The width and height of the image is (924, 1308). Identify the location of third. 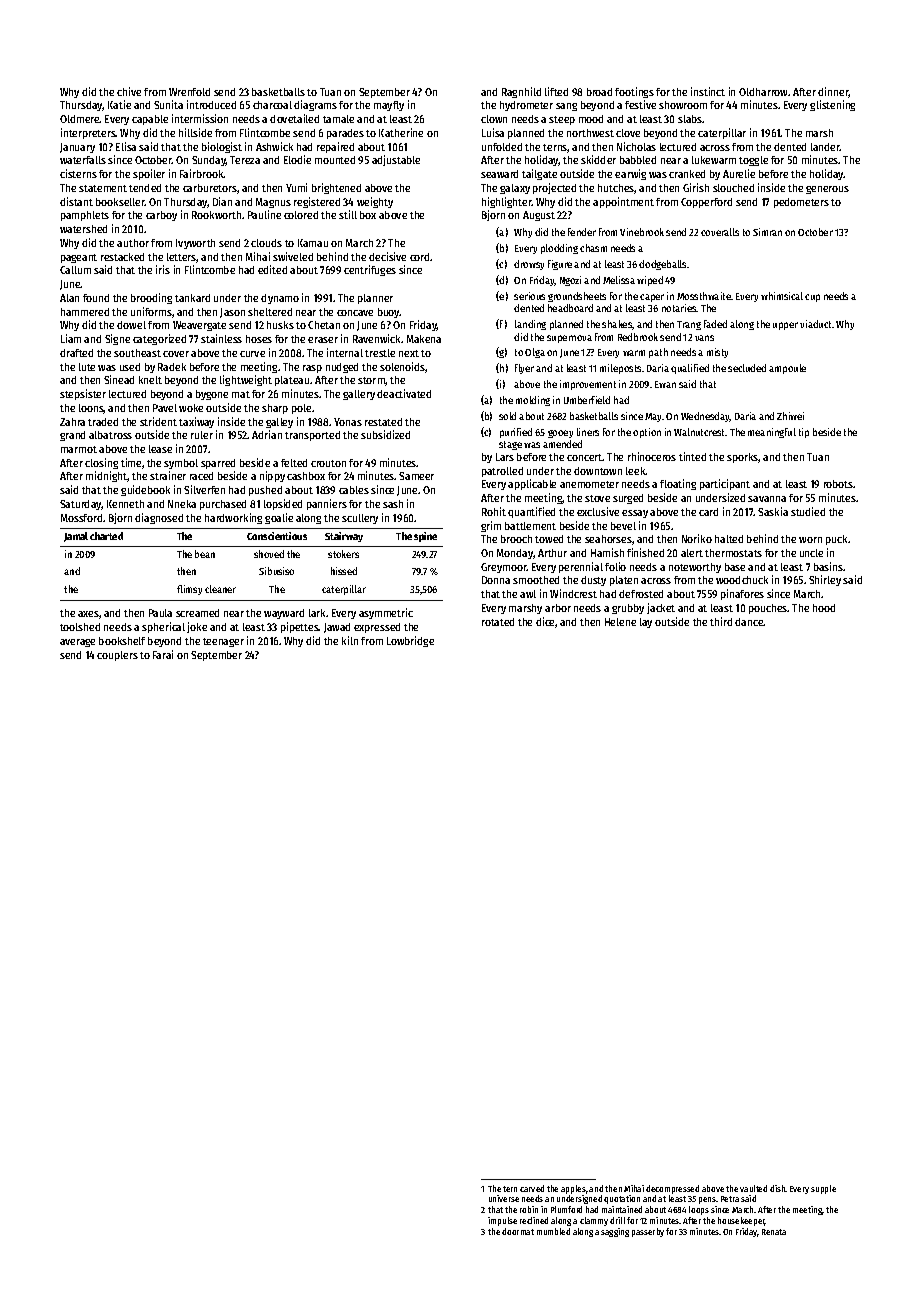
(721, 621).
